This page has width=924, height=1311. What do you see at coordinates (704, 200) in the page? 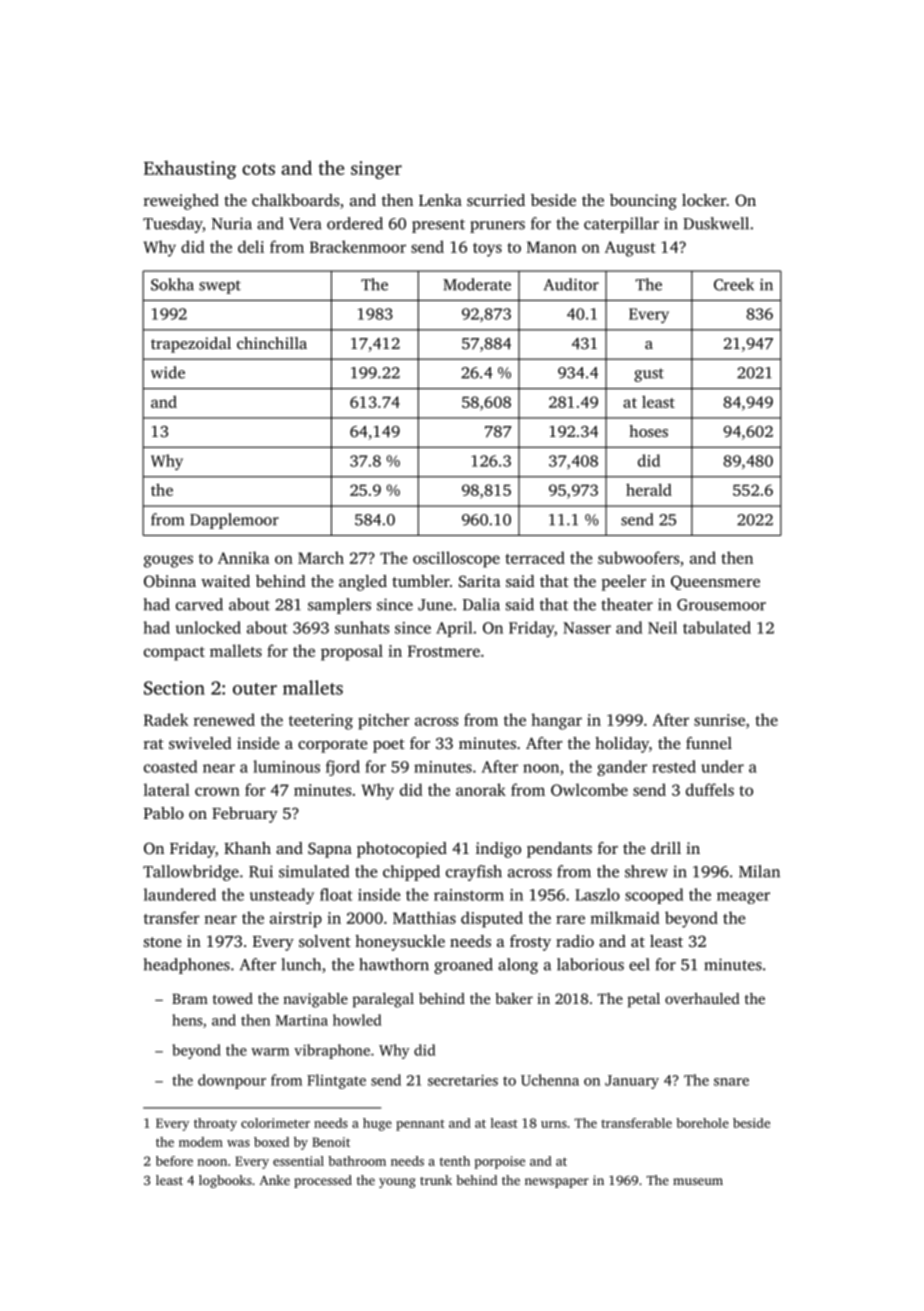
I see `locker` at bounding box center [704, 200].
